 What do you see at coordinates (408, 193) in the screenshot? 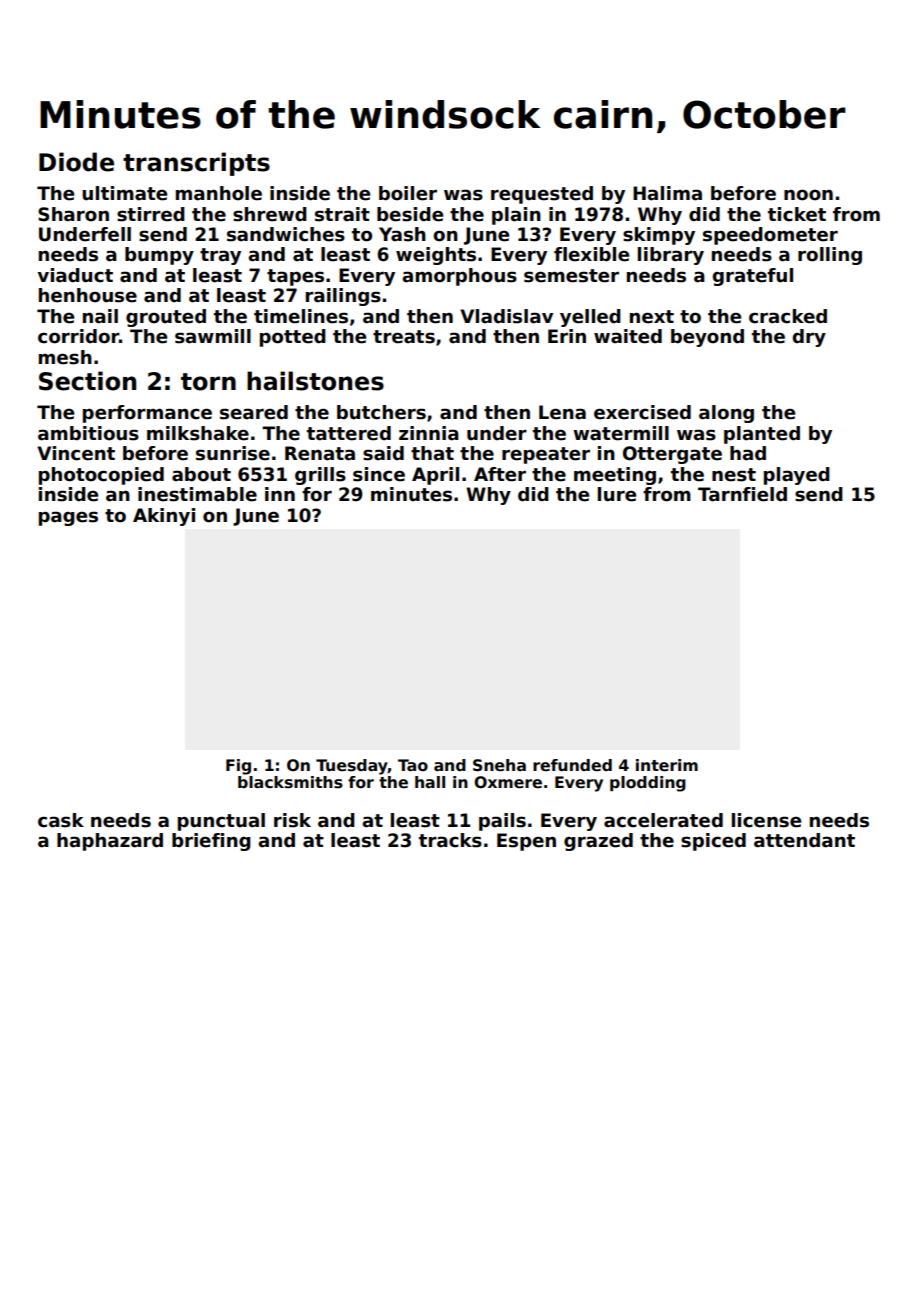
I see `boiler` at bounding box center [408, 193].
